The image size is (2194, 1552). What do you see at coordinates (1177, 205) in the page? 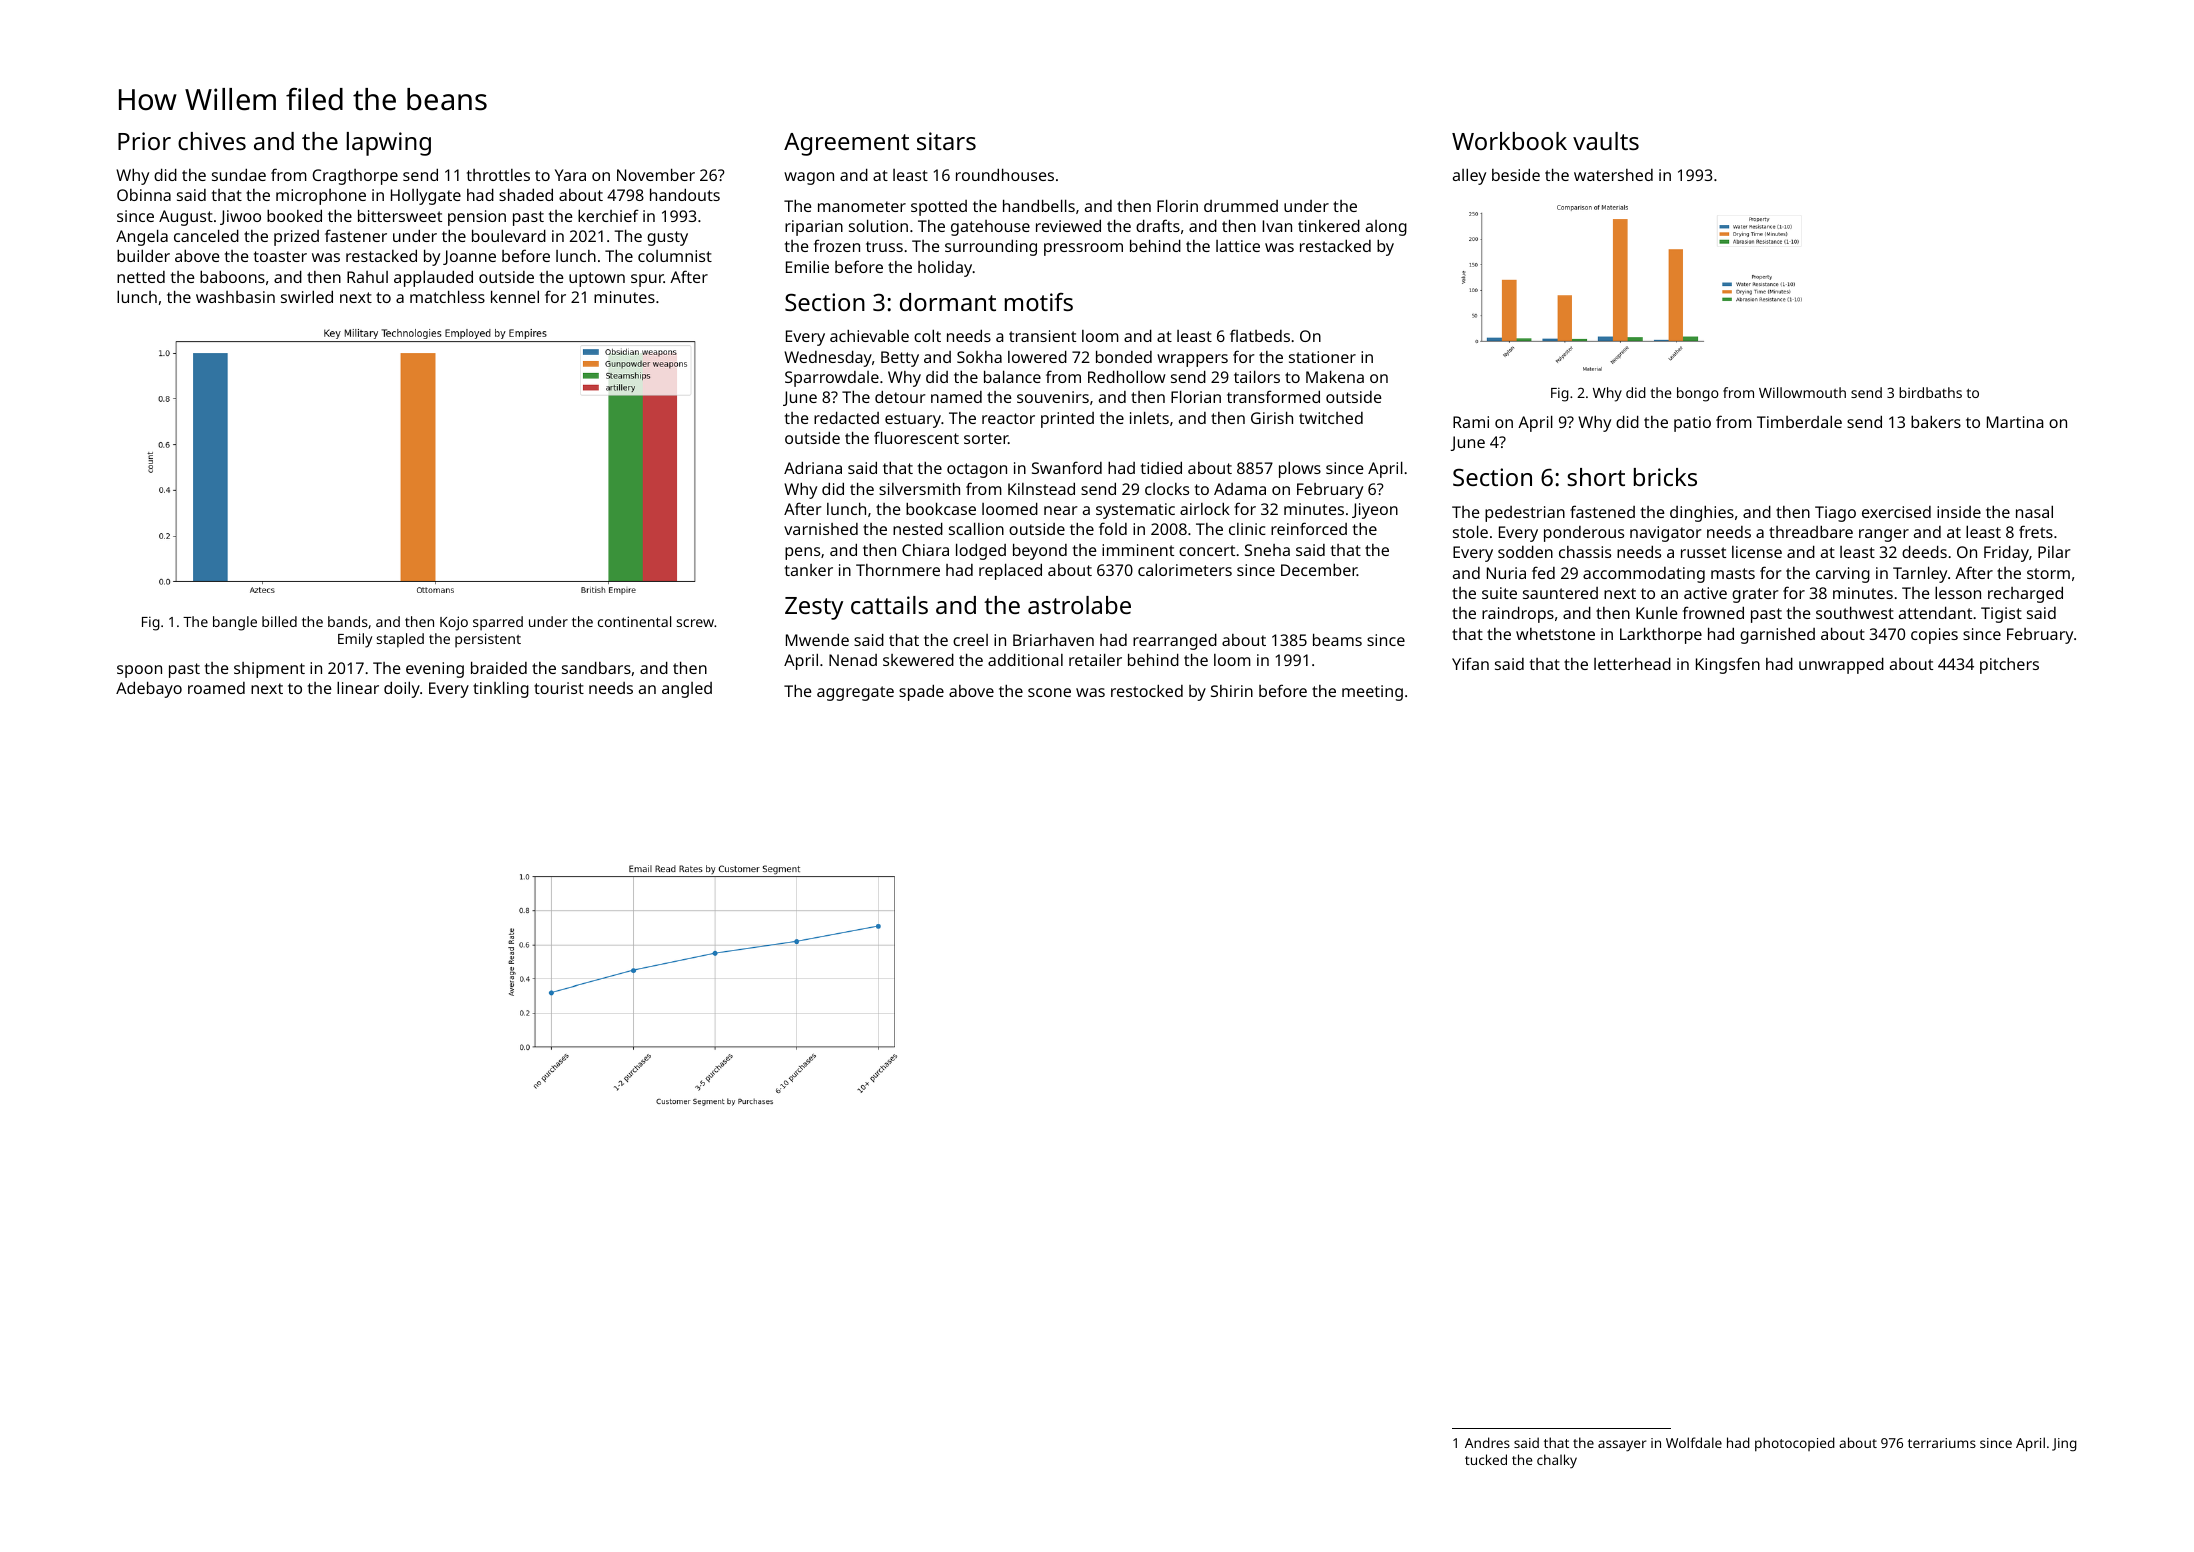
I see `Florin` at bounding box center [1177, 205].
